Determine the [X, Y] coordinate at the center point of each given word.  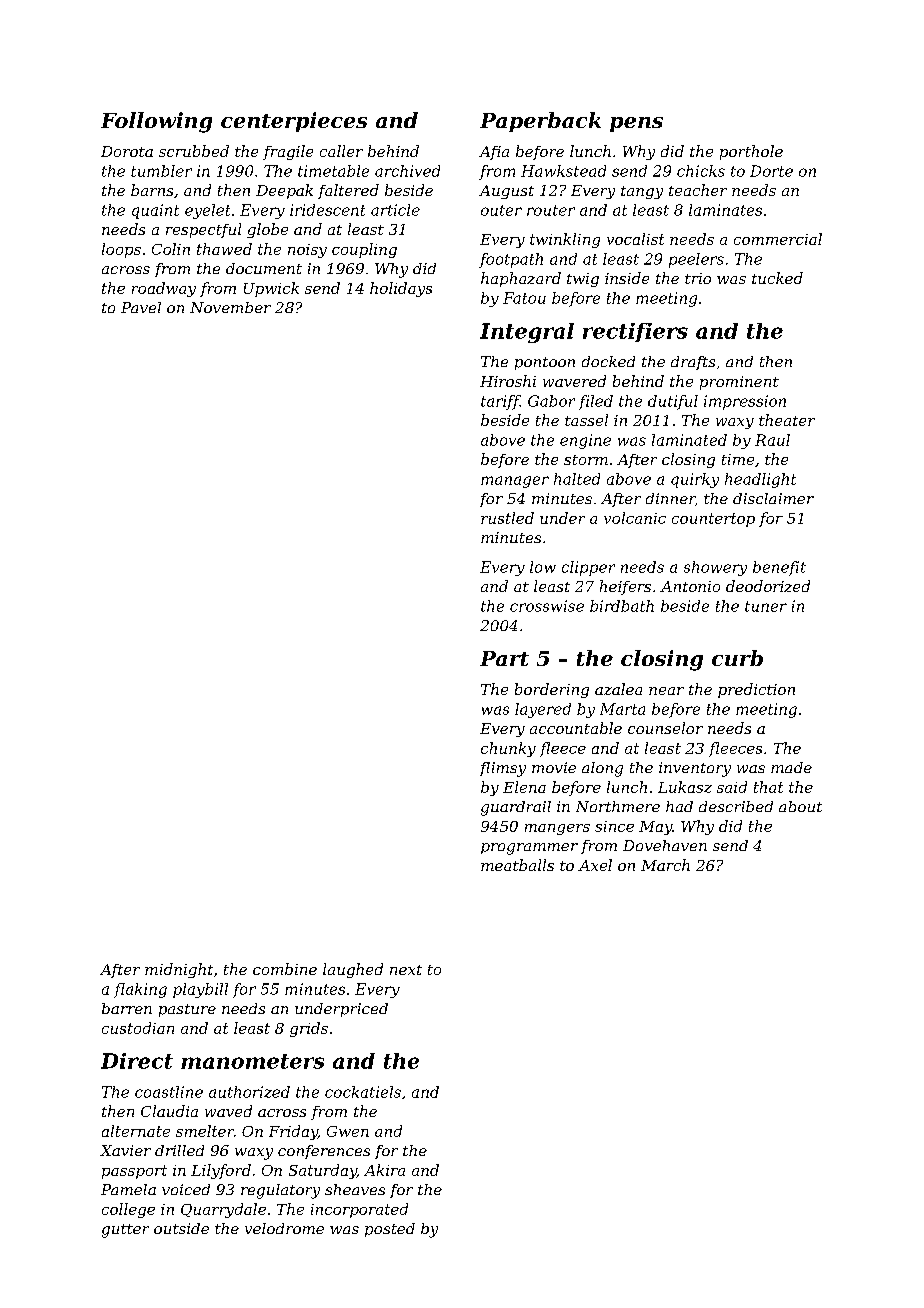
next [406, 970]
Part [504, 658]
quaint [155, 211]
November [230, 307]
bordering [552, 690]
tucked [777, 278]
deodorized [768, 586]
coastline [169, 1092]
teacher [698, 190]
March [665, 865]
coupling [364, 250]
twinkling [565, 240]
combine [285, 969]
